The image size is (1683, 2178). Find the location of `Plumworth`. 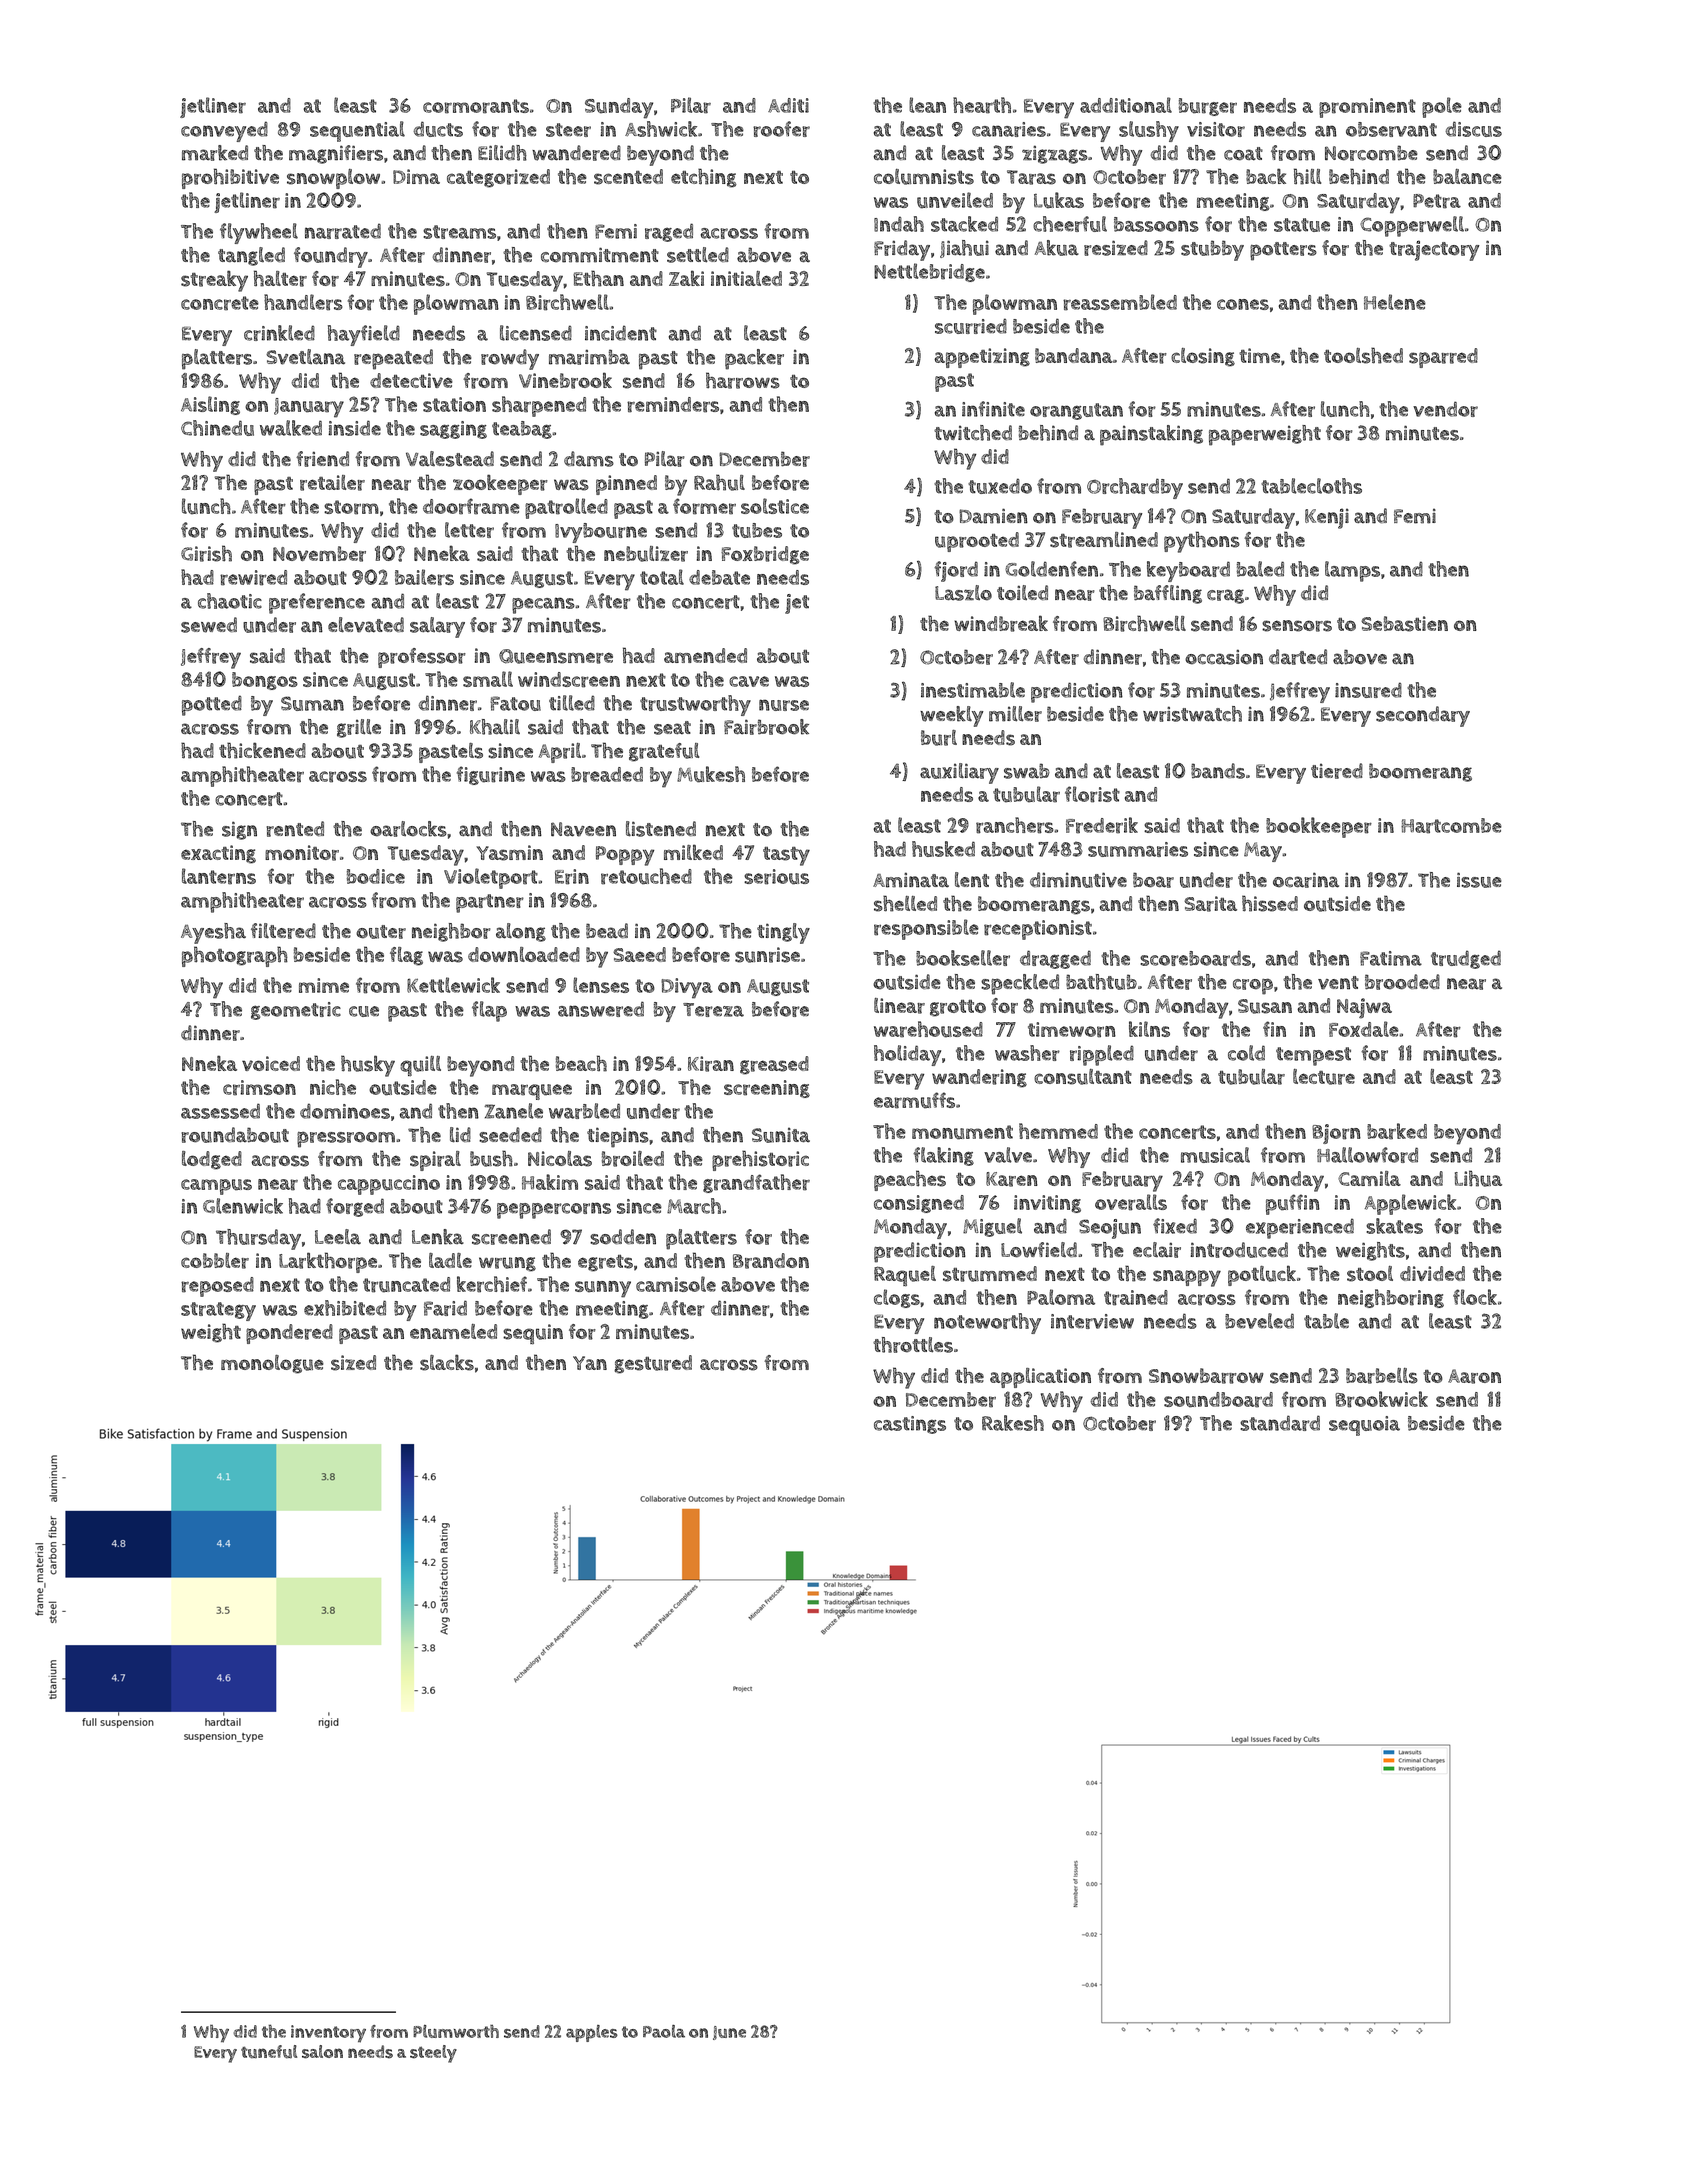

Plumworth is located at coordinates (456, 2031).
